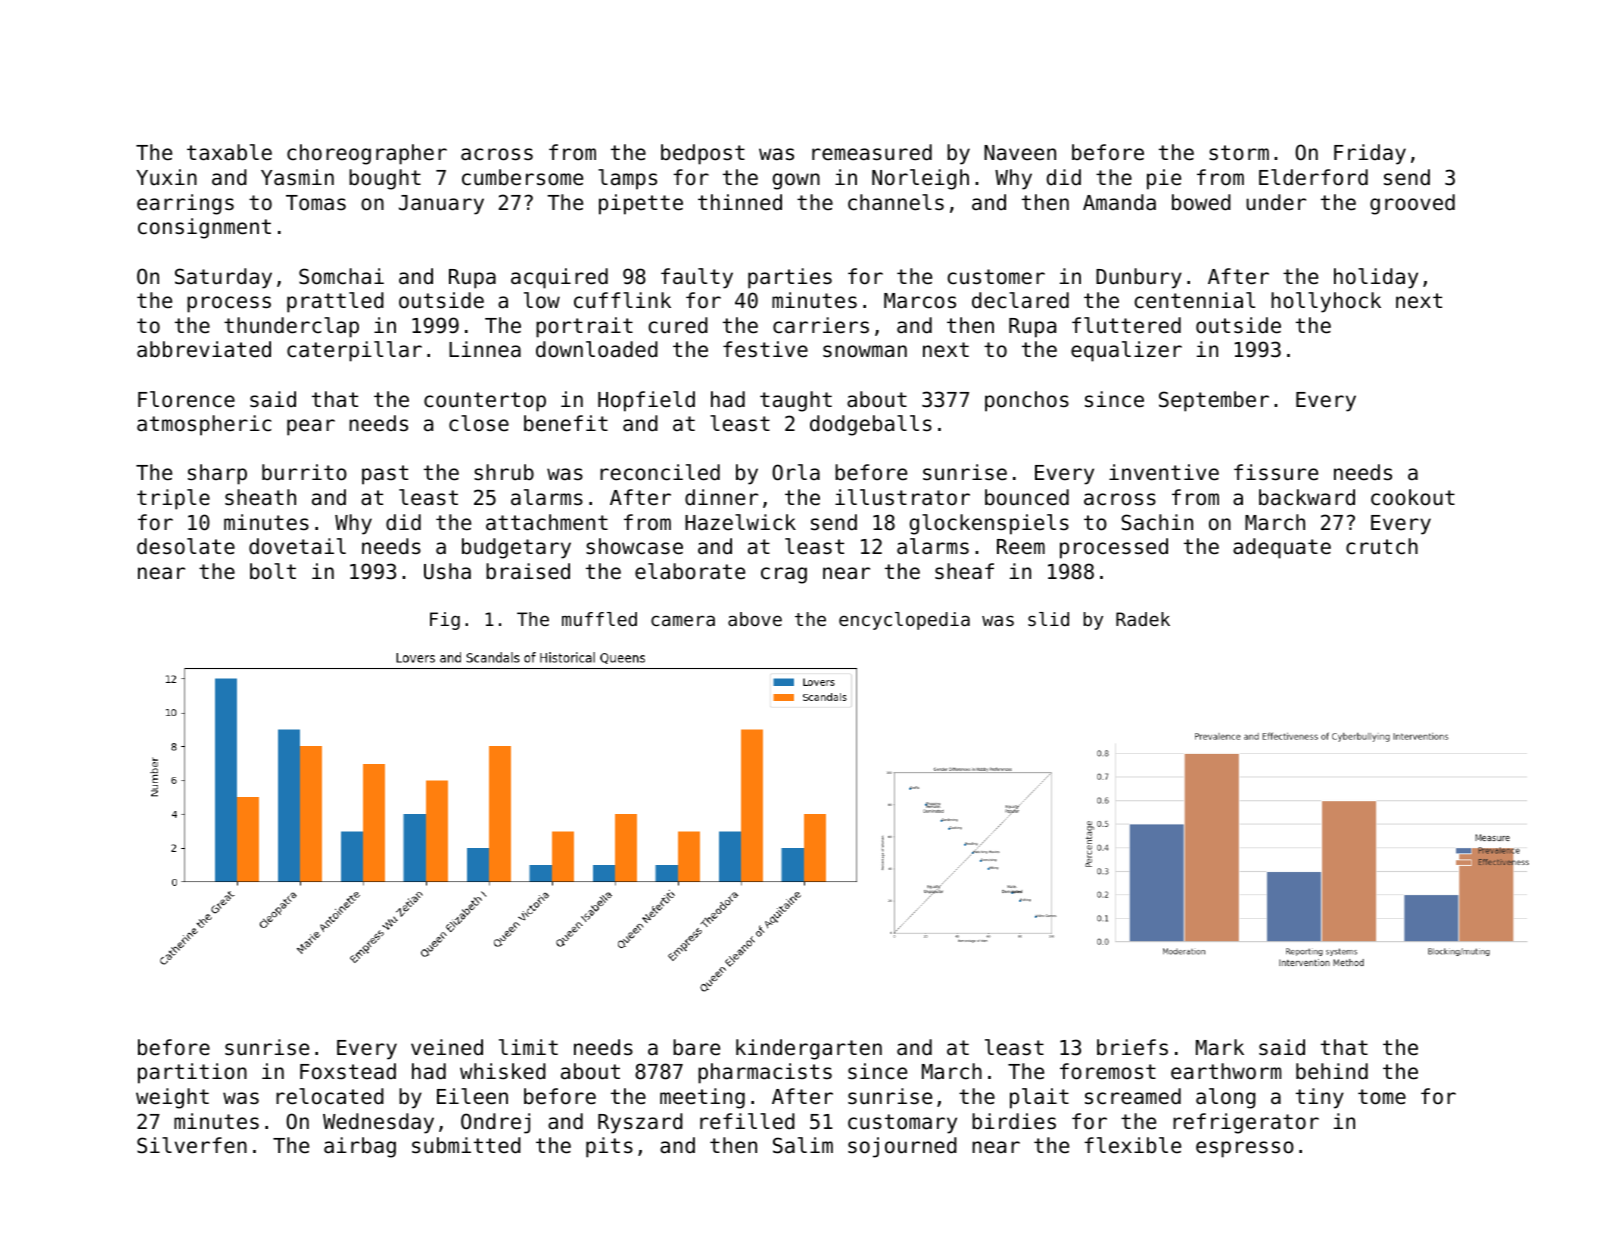 Image resolution: width=1599 pixels, height=1235 pixels. I want to click on bolt, so click(273, 571).
